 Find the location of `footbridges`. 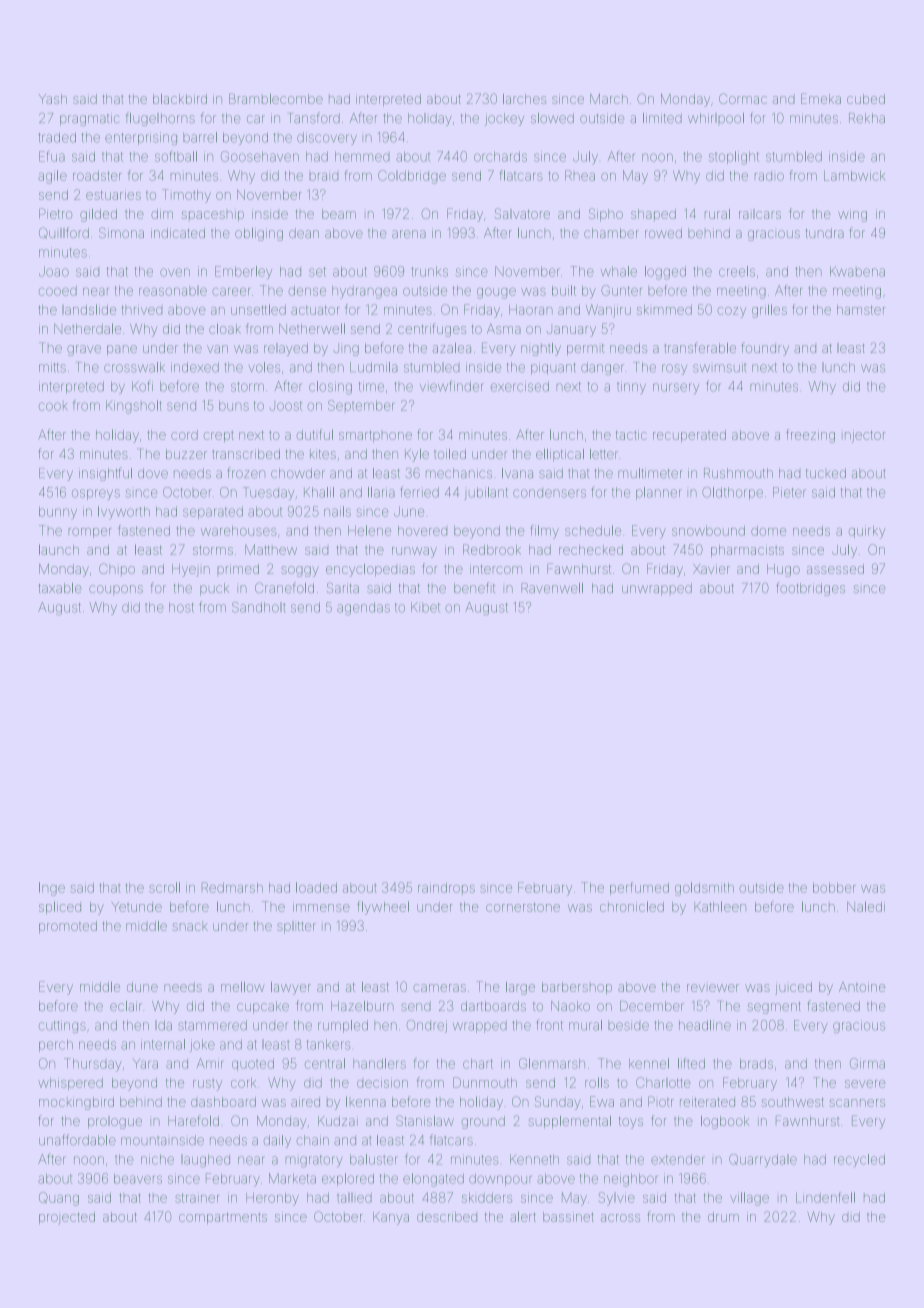

footbridges is located at coordinates (810, 589).
